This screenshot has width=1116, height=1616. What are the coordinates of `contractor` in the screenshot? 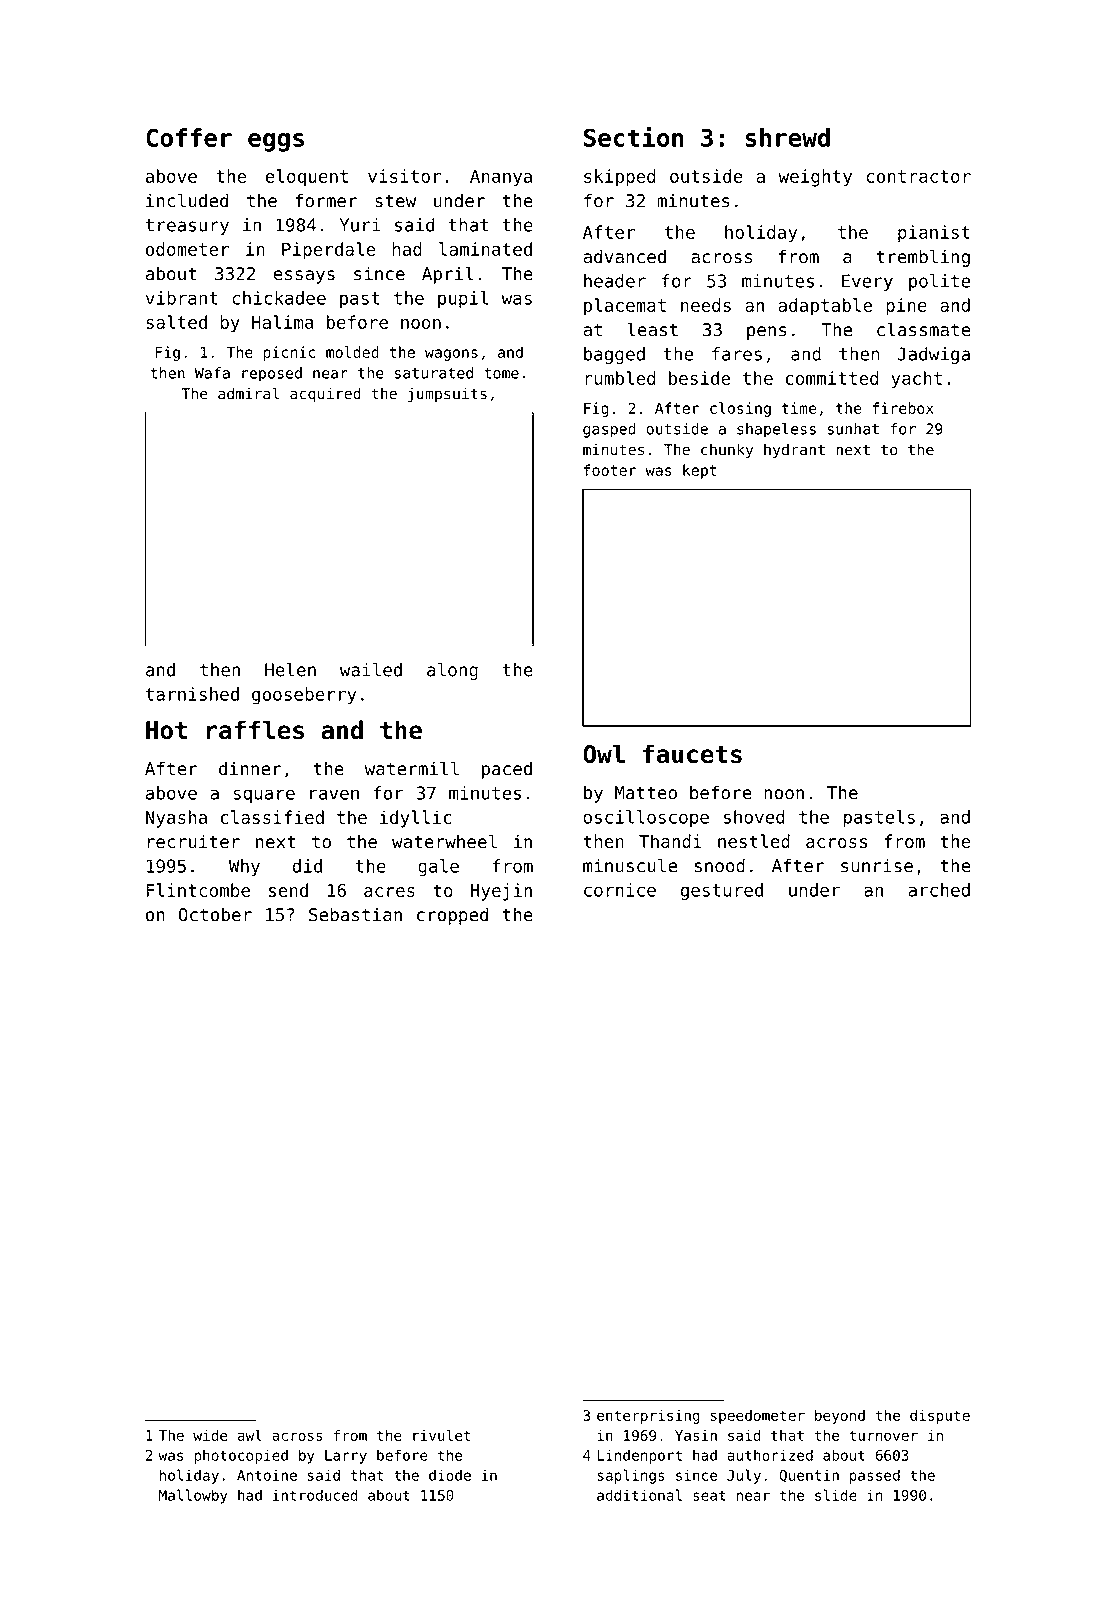 It's located at (918, 176).
